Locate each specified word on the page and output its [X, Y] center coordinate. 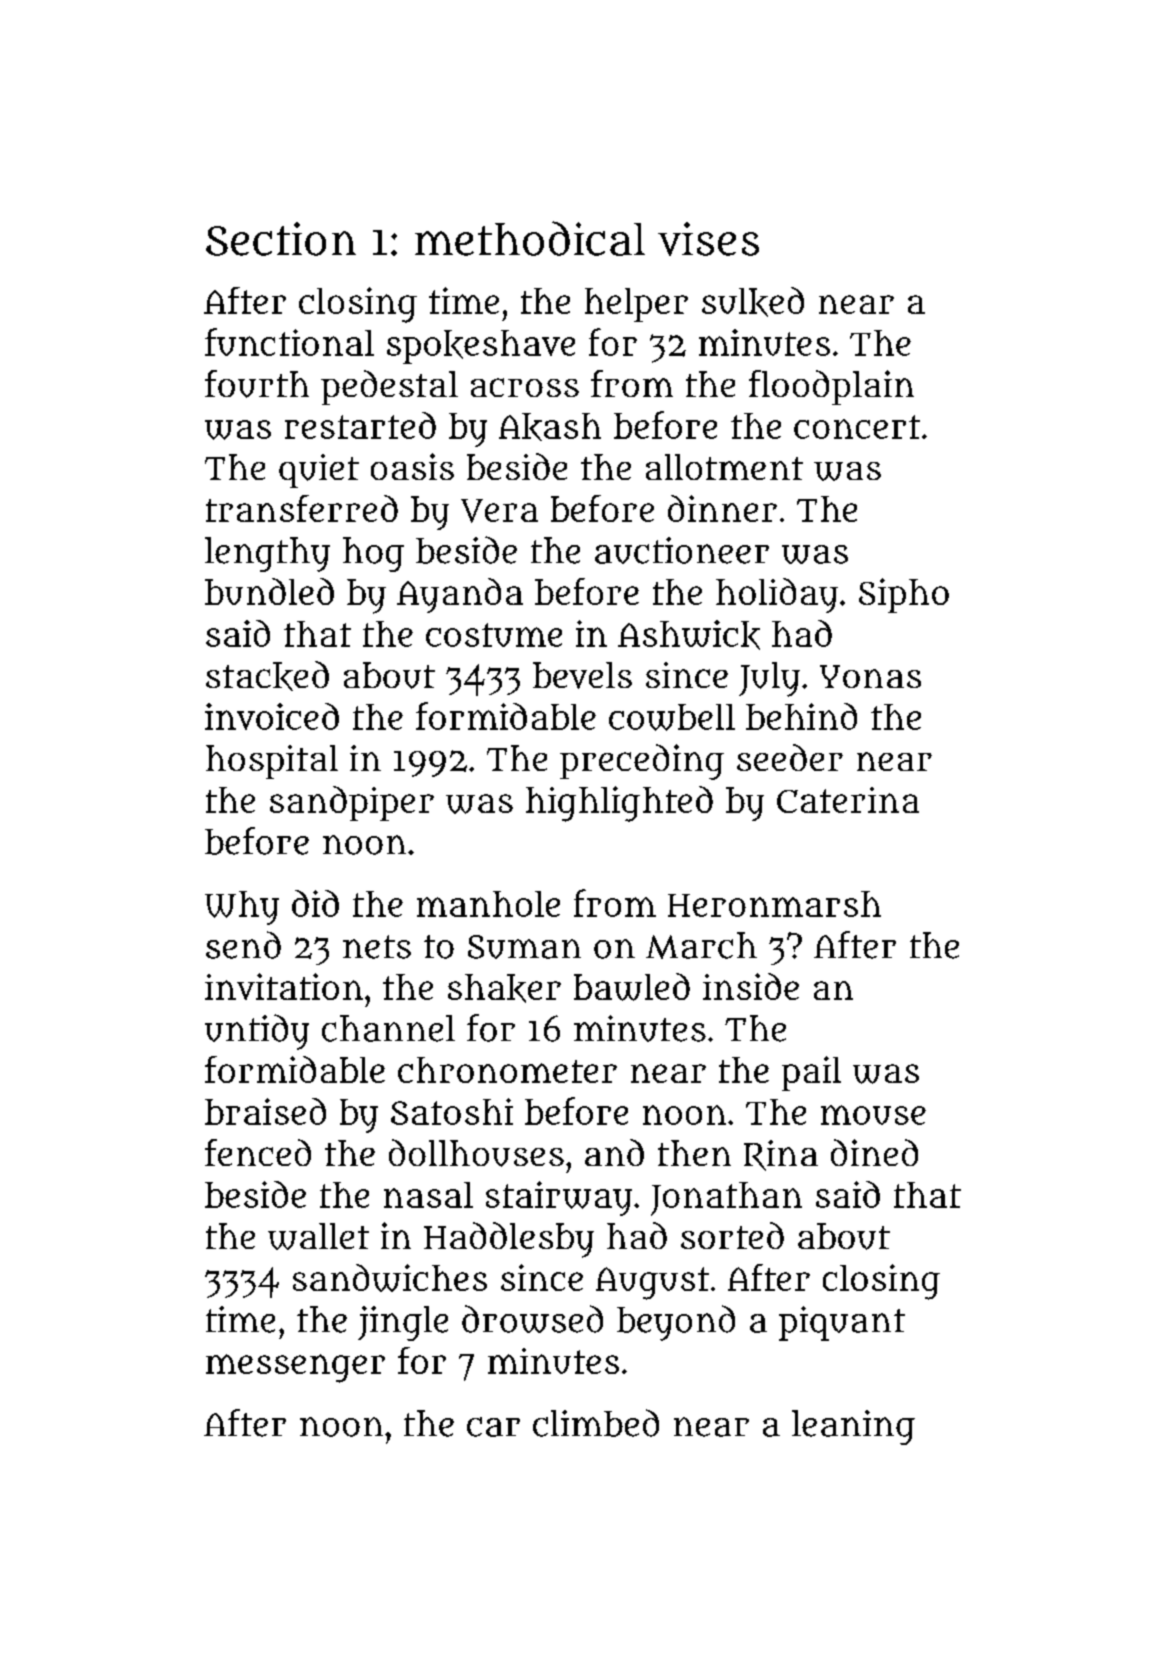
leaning [853, 1427]
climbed [596, 1423]
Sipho [904, 595]
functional [289, 342]
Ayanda [460, 595]
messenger [295, 1368]
